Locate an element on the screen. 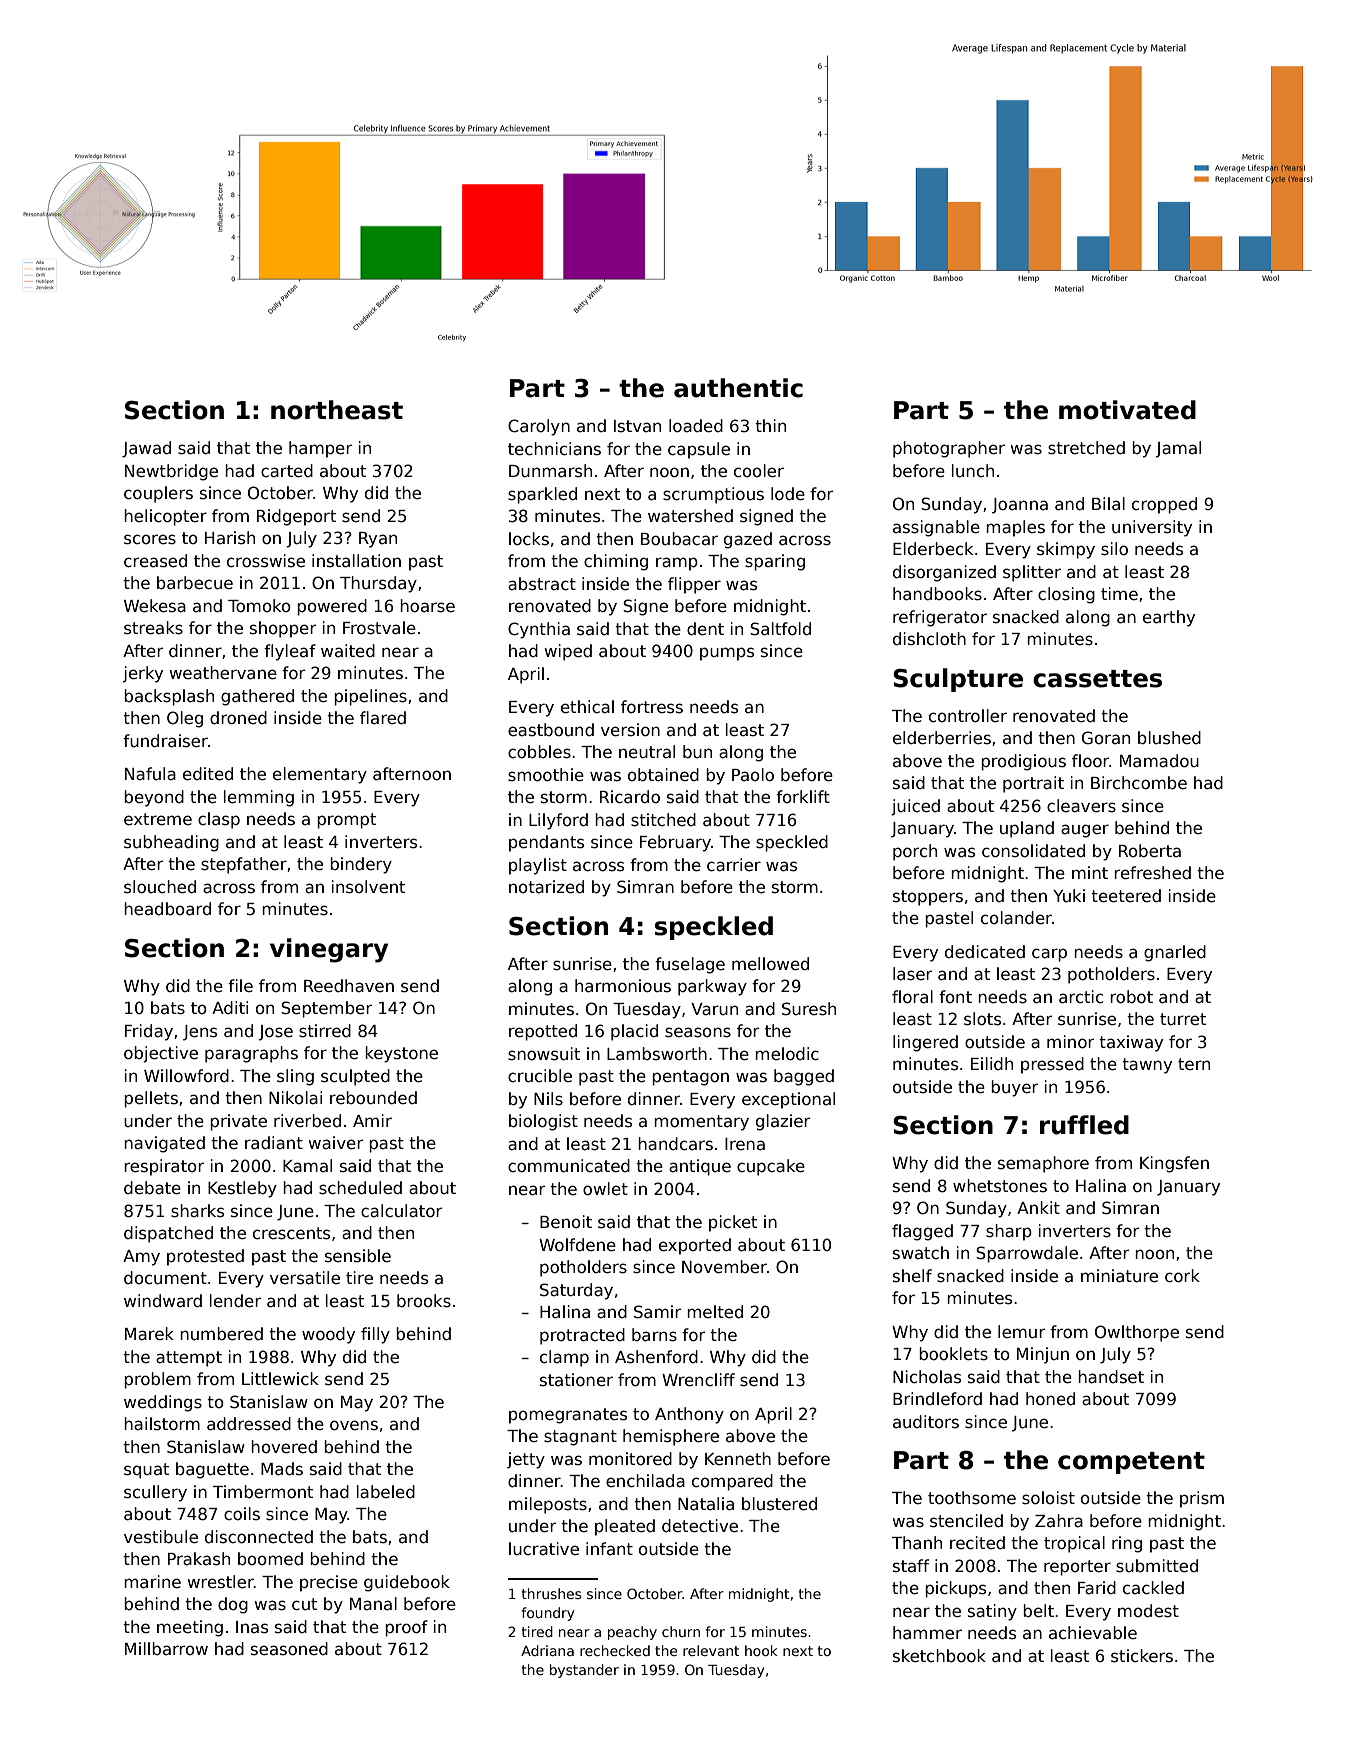 The image size is (1350, 1747). Timbermont is located at coordinates (263, 1492).
